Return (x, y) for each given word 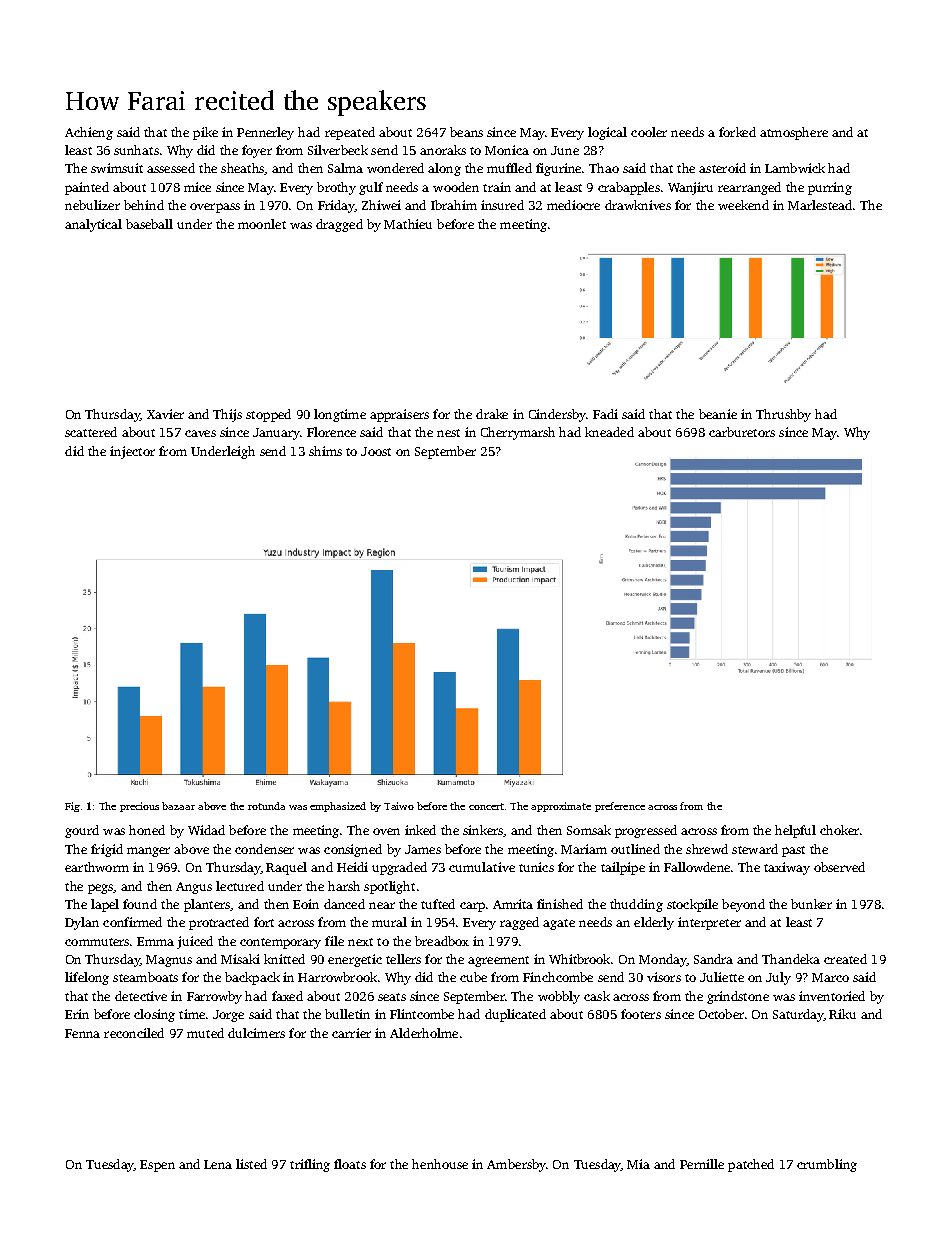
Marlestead (820, 205)
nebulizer (92, 205)
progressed (646, 831)
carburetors (742, 432)
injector (132, 452)
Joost (376, 451)
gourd (82, 831)
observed (839, 867)
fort (264, 922)
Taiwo (399, 806)
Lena (218, 1164)
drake (492, 414)
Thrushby (783, 415)
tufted (438, 904)
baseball (149, 224)
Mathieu (408, 224)
